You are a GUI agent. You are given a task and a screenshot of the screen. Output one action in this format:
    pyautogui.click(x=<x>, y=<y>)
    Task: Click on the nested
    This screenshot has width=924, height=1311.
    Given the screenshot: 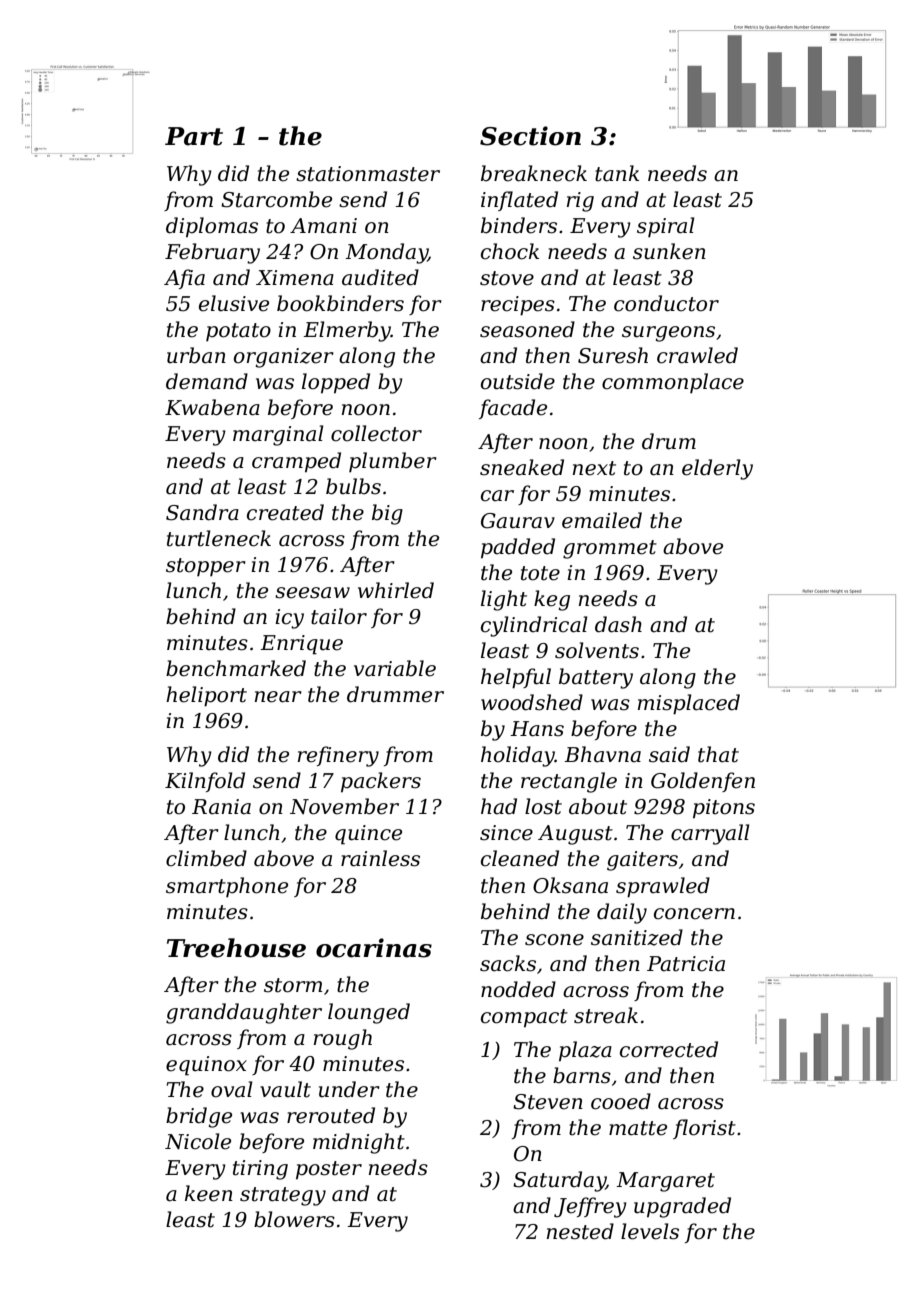 What is the action you would take?
    pyautogui.click(x=580, y=1231)
